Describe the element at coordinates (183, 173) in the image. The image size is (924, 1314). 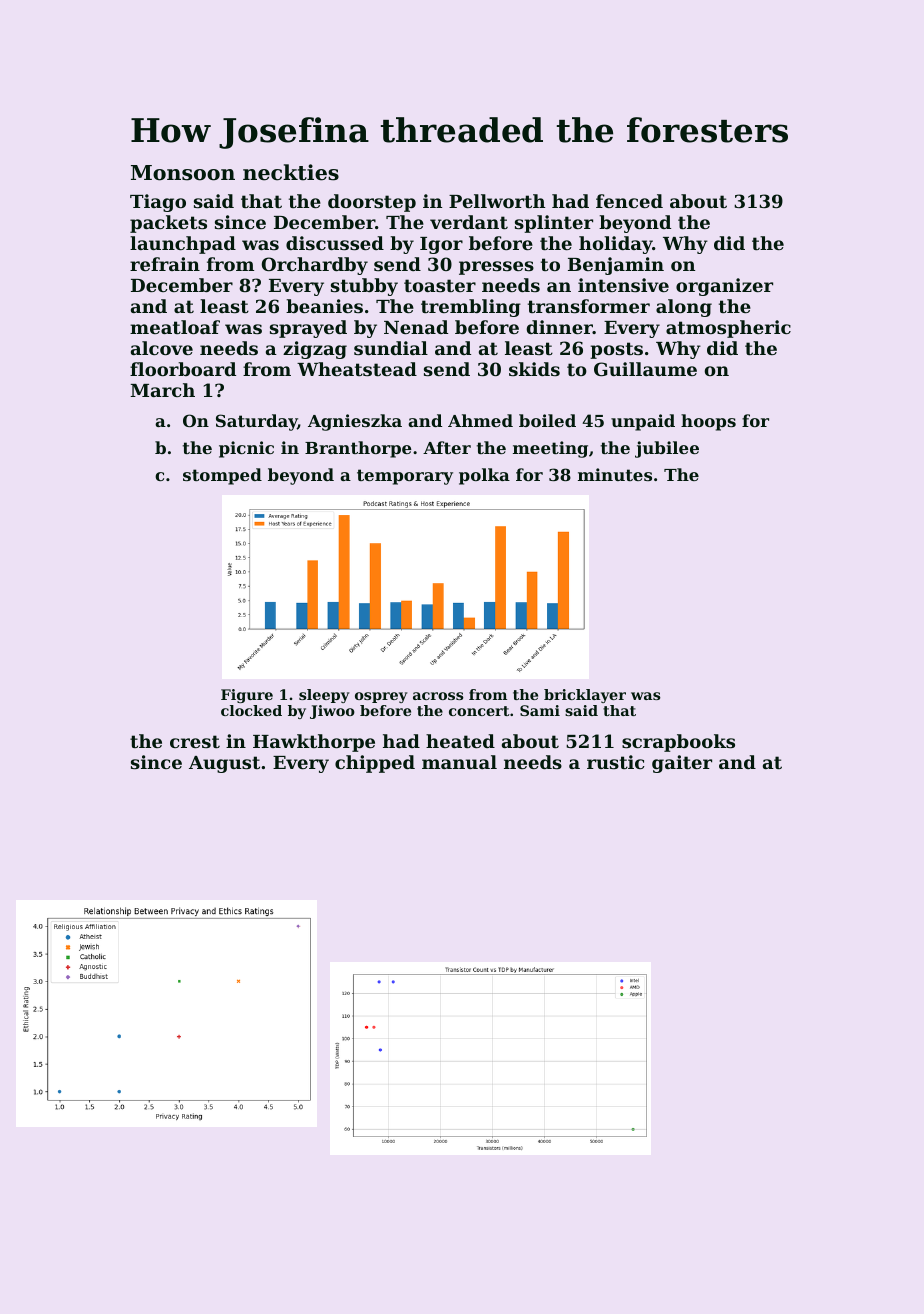
I see `Monsoon` at that location.
